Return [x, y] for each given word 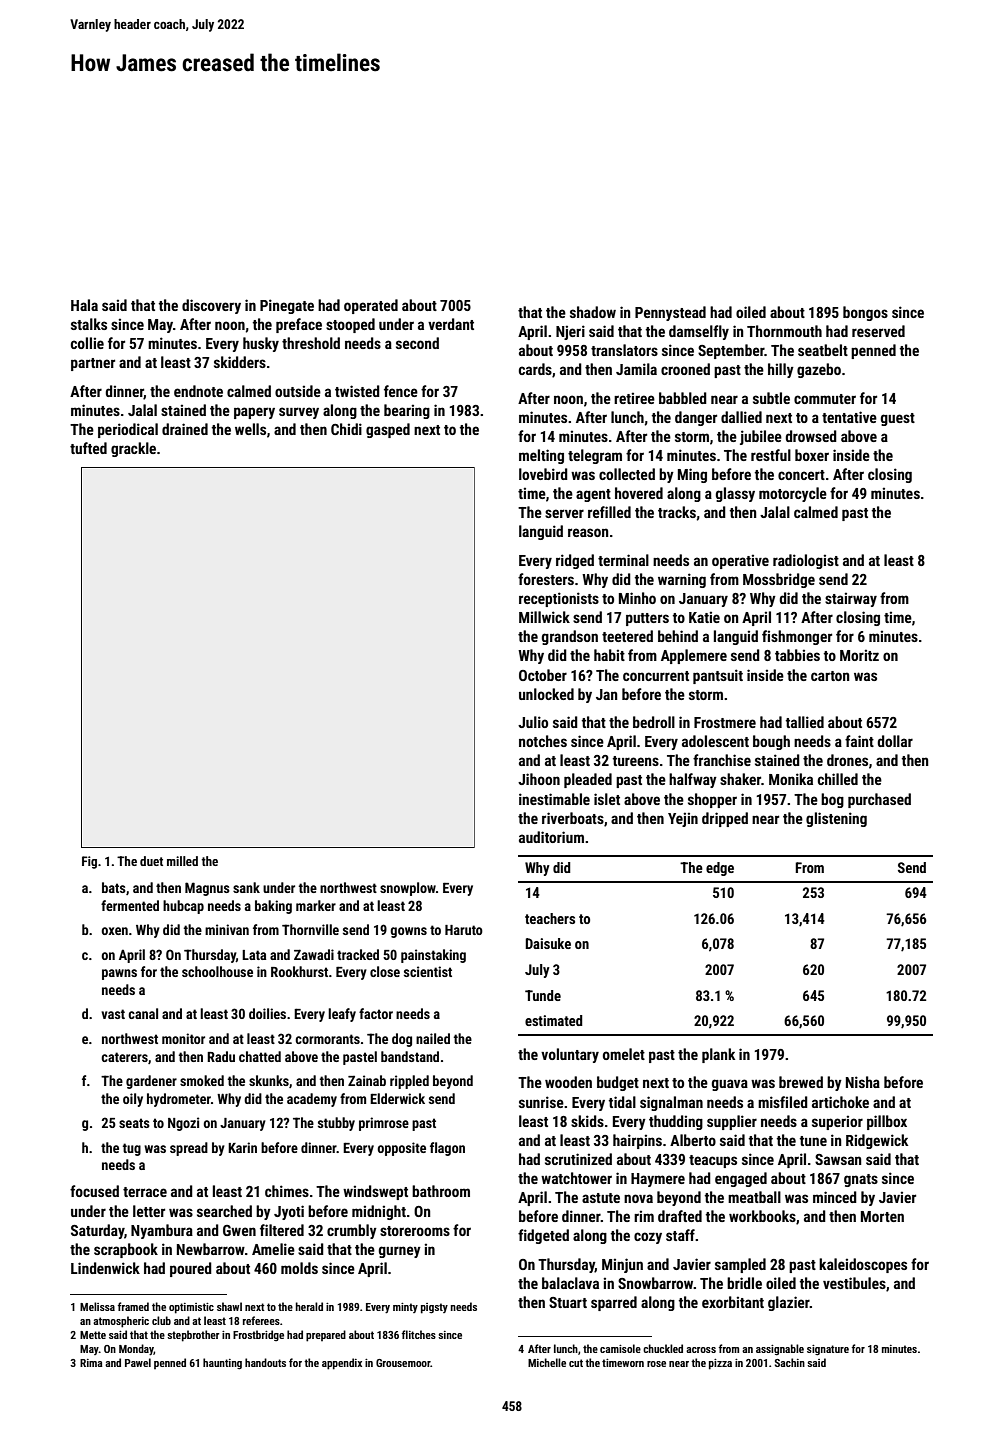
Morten [882, 1216]
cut [576, 1363]
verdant [451, 324]
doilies [267, 1013]
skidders [240, 362]
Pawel [138, 1362]
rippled [409, 1082]
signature [828, 1350]
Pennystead [670, 313]
